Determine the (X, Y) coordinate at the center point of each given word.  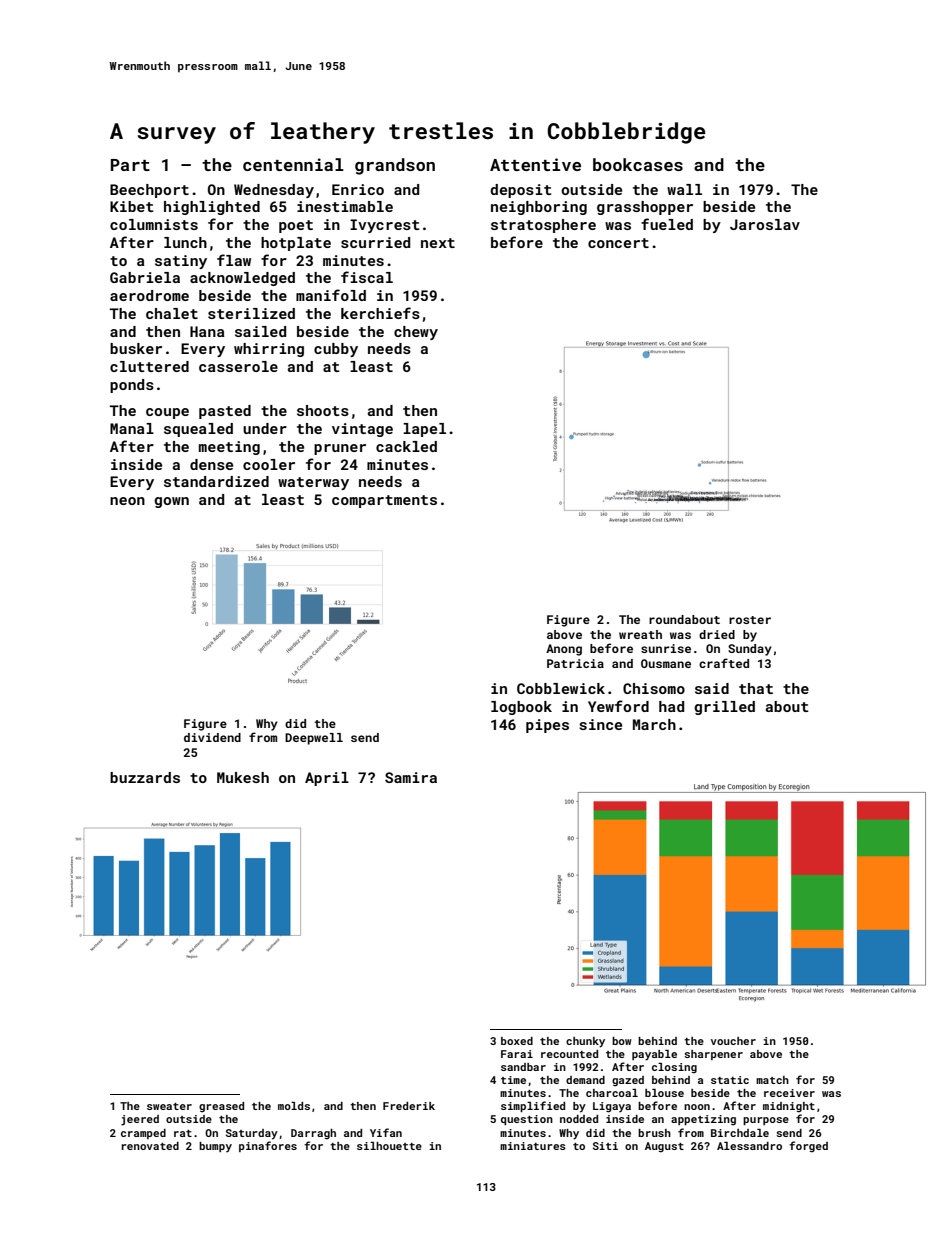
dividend (212, 737)
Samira (411, 777)
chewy (416, 333)
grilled (724, 708)
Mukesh (243, 777)
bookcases (638, 164)
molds (294, 1106)
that (756, 688)
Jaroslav (765, 224)
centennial (293, 164)
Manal (132, 428)
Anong (564, 650)
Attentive (535, 164)
